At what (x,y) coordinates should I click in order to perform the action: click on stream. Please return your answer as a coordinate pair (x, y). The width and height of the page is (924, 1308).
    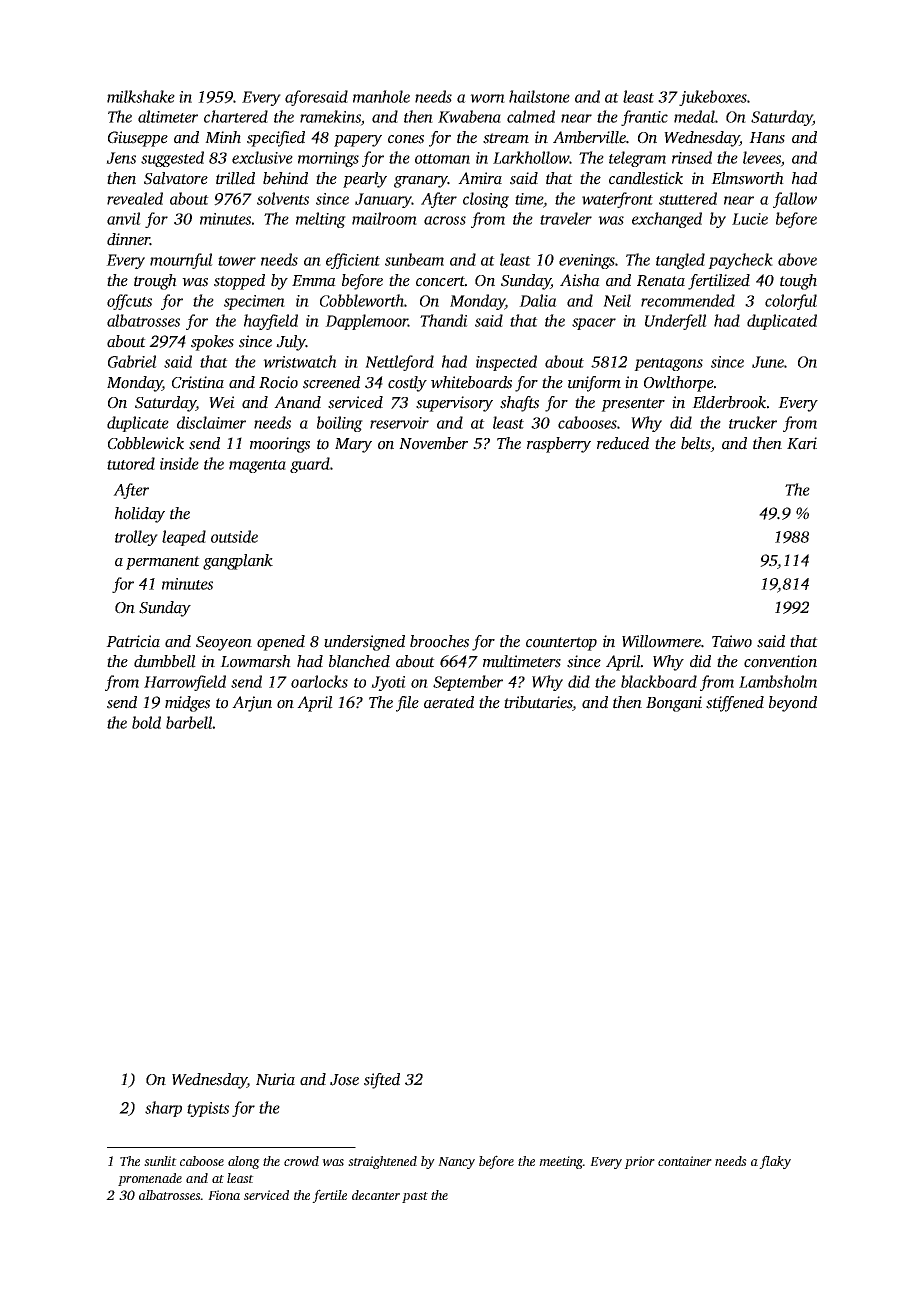
    Looking at the image, I should click on (506, 138).
